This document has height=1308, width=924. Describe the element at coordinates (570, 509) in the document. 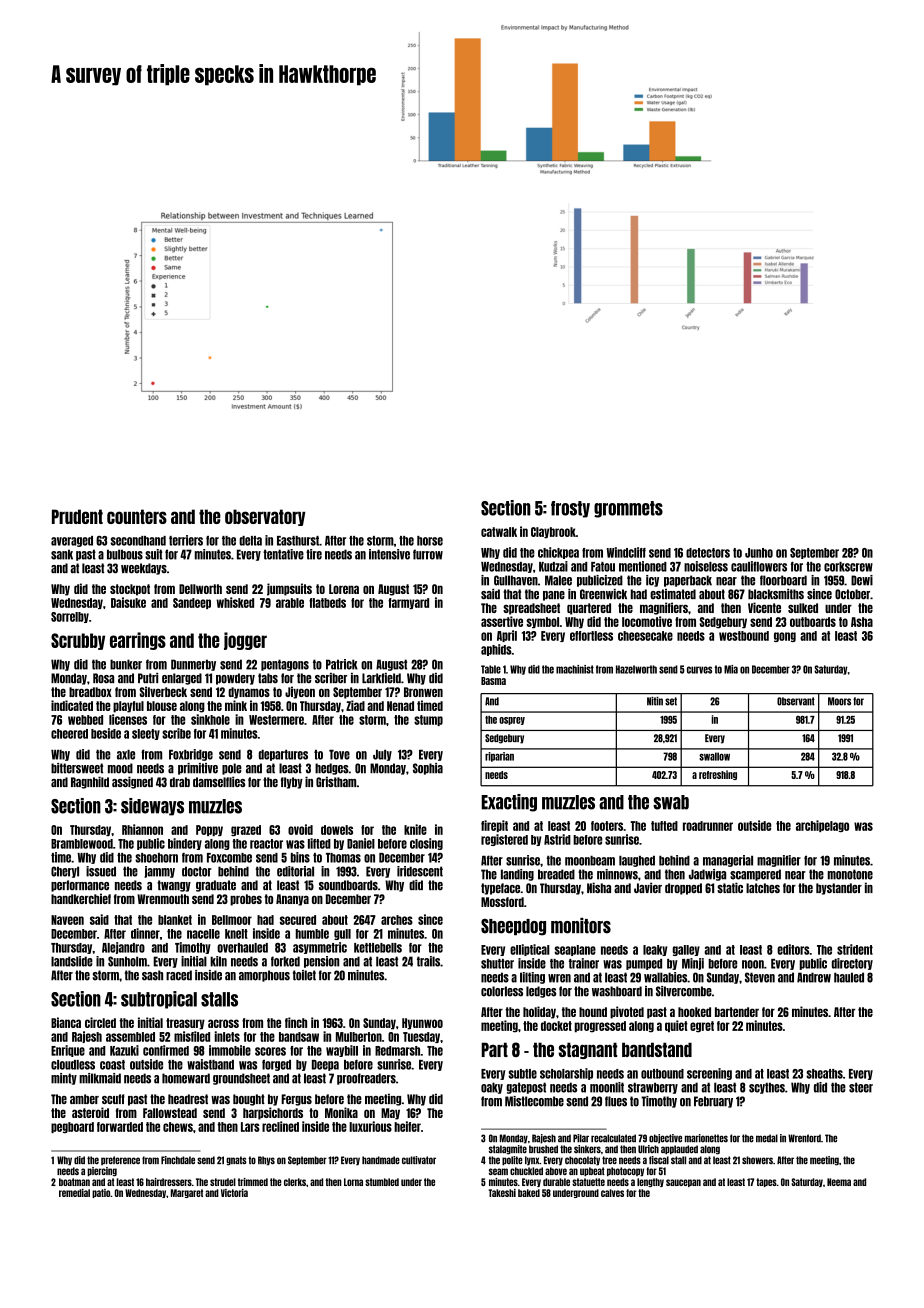

I see `frosty` at that location.
